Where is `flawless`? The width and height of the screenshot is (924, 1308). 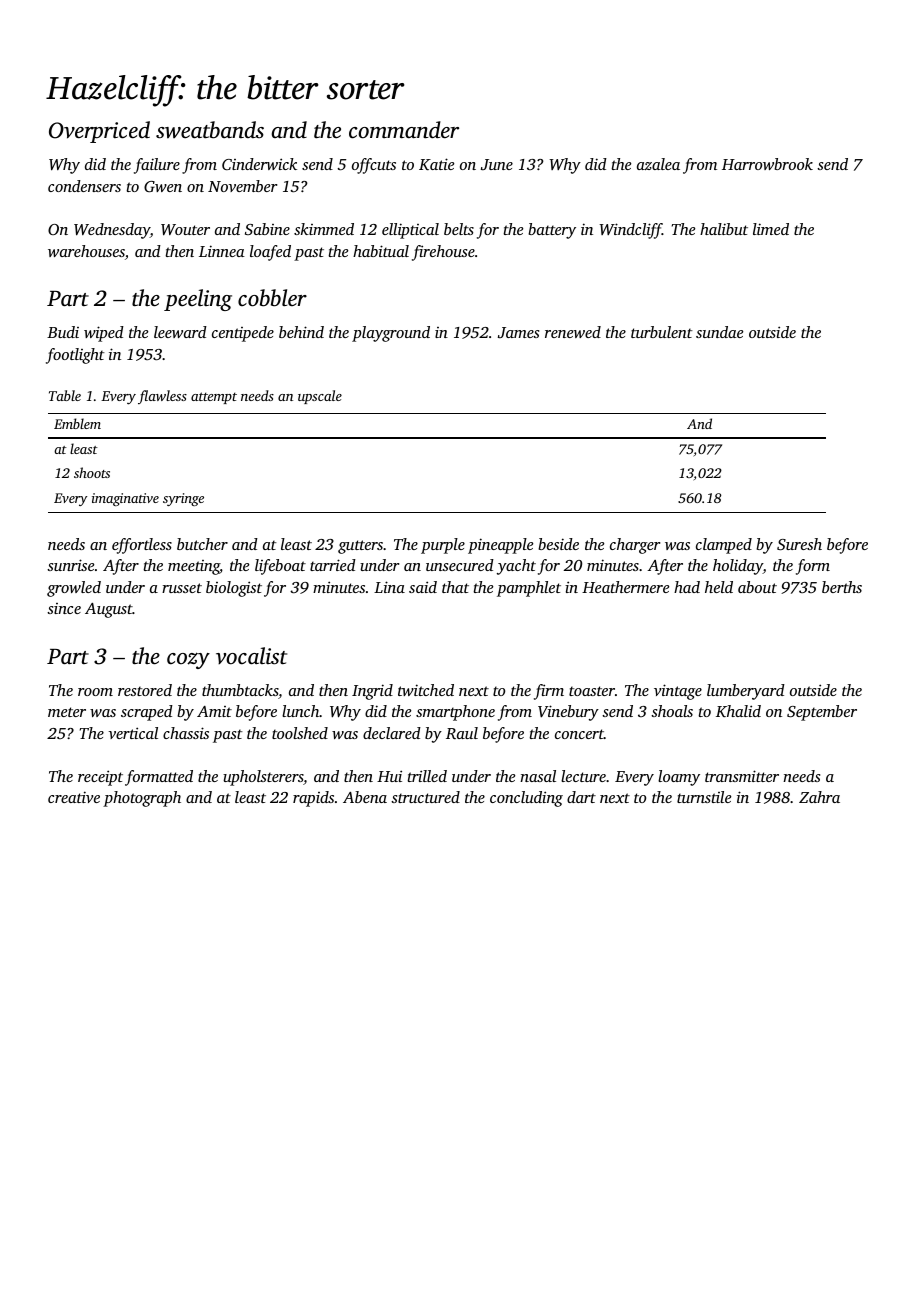
flawless is located at coordinates (162, 397).
